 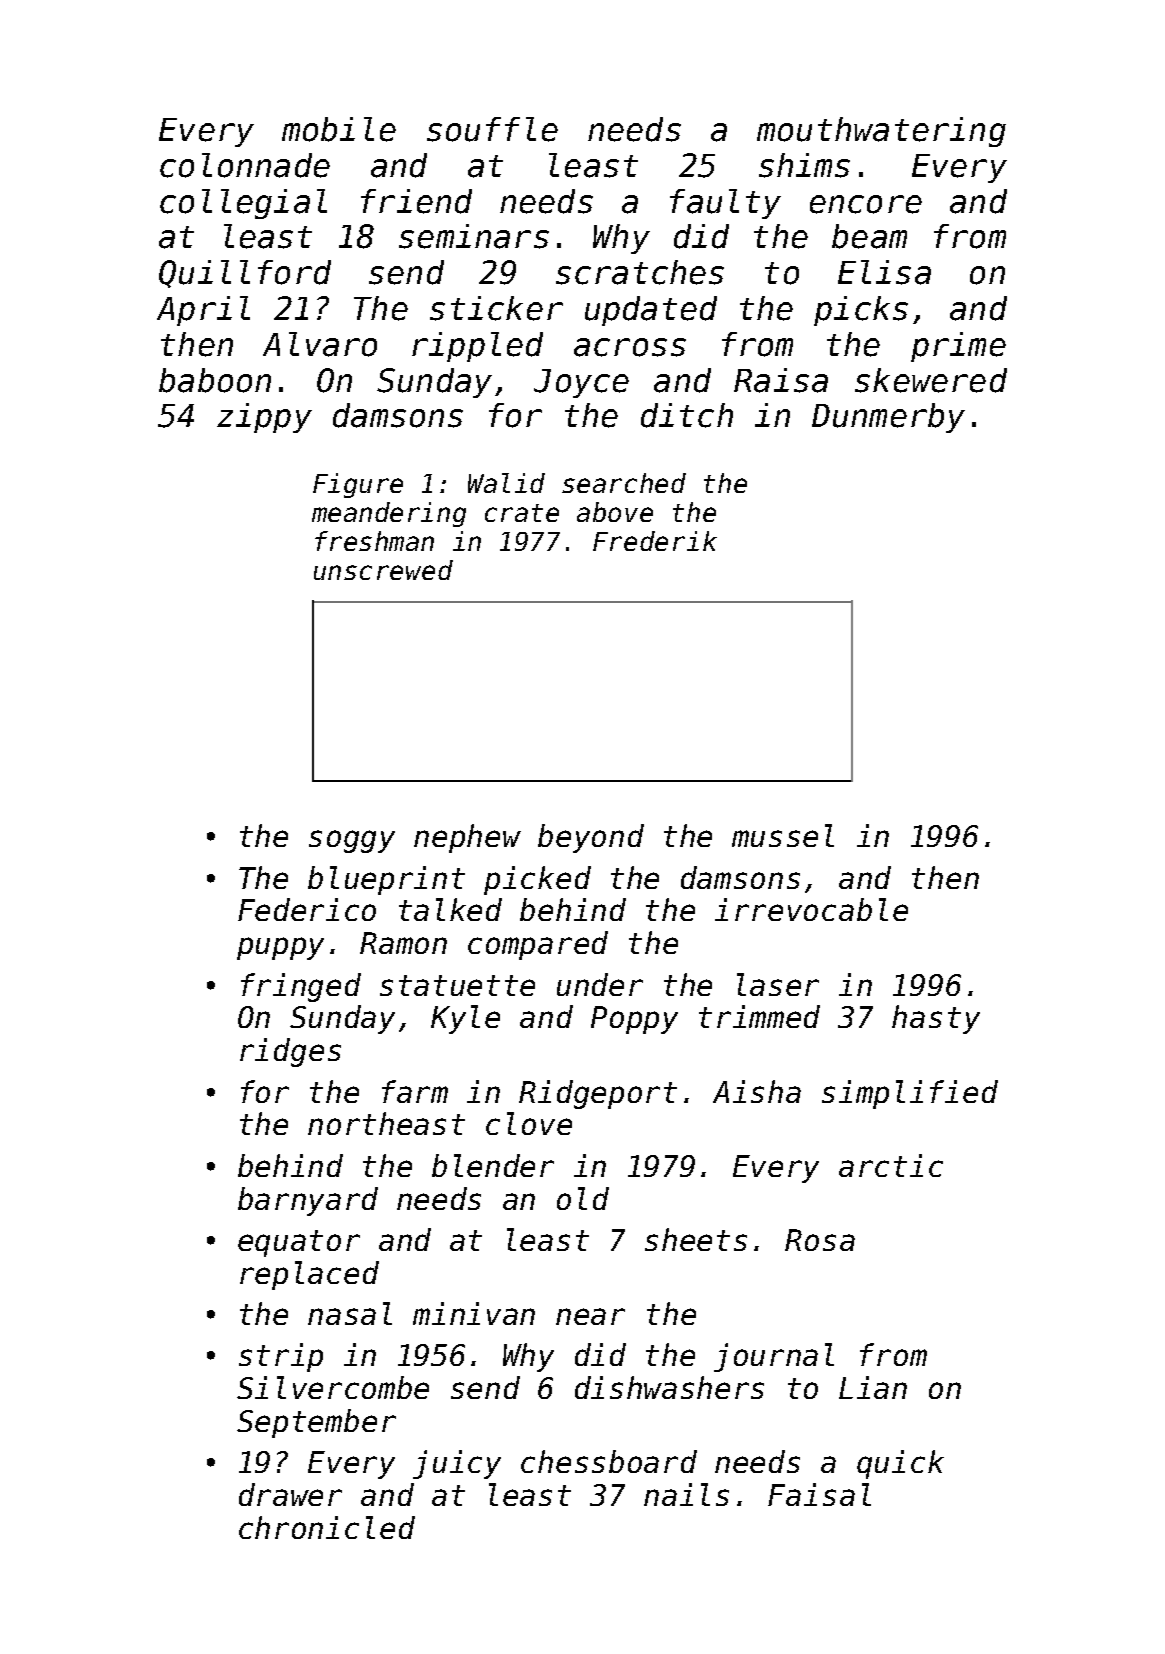 What do you see at coordinates (474, 236) in the document?
I see `seminars` at bounding box center [474, 236].
